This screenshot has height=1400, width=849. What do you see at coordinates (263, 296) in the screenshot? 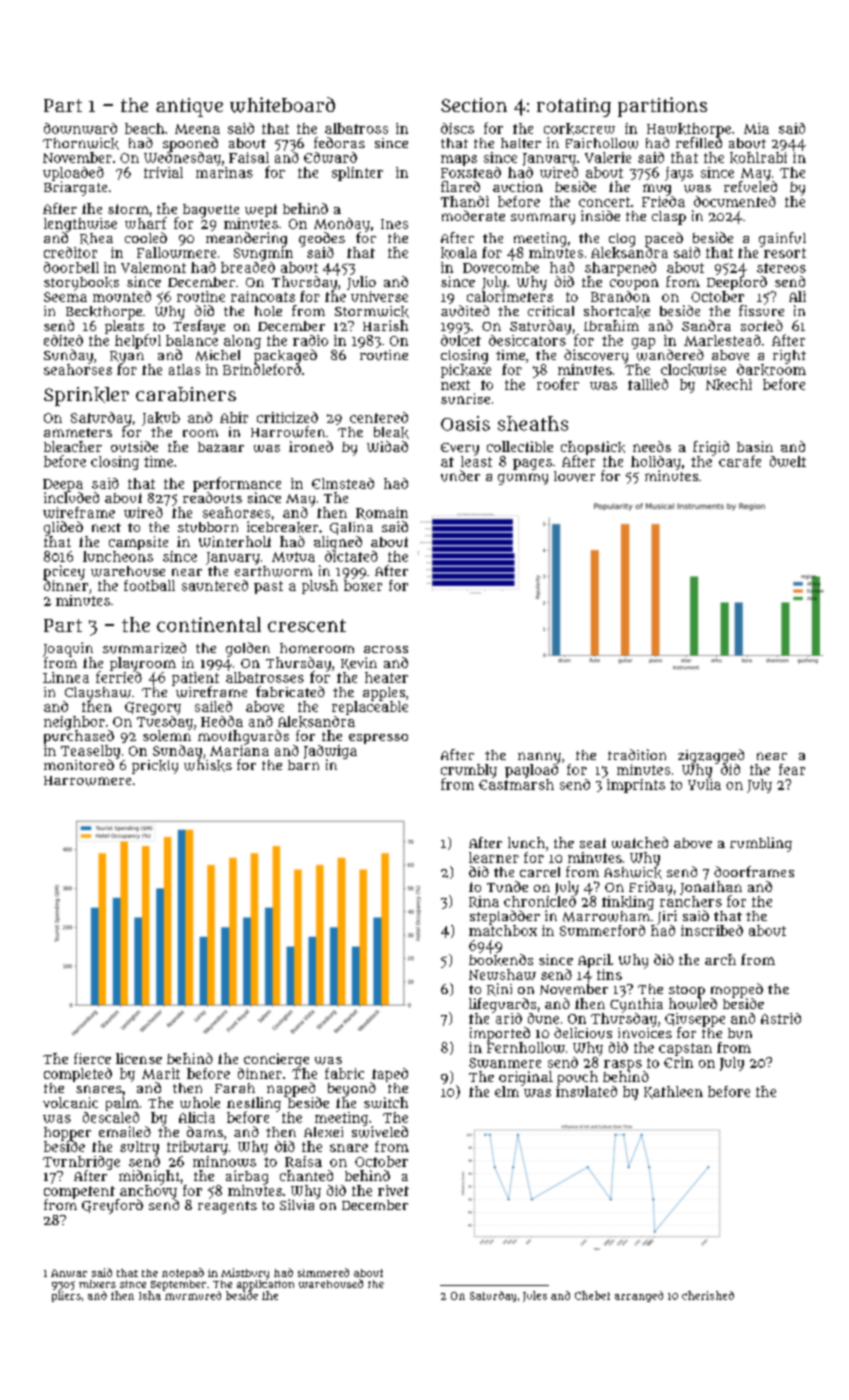
I see `raincoats` at bounding box center [263, 296].
